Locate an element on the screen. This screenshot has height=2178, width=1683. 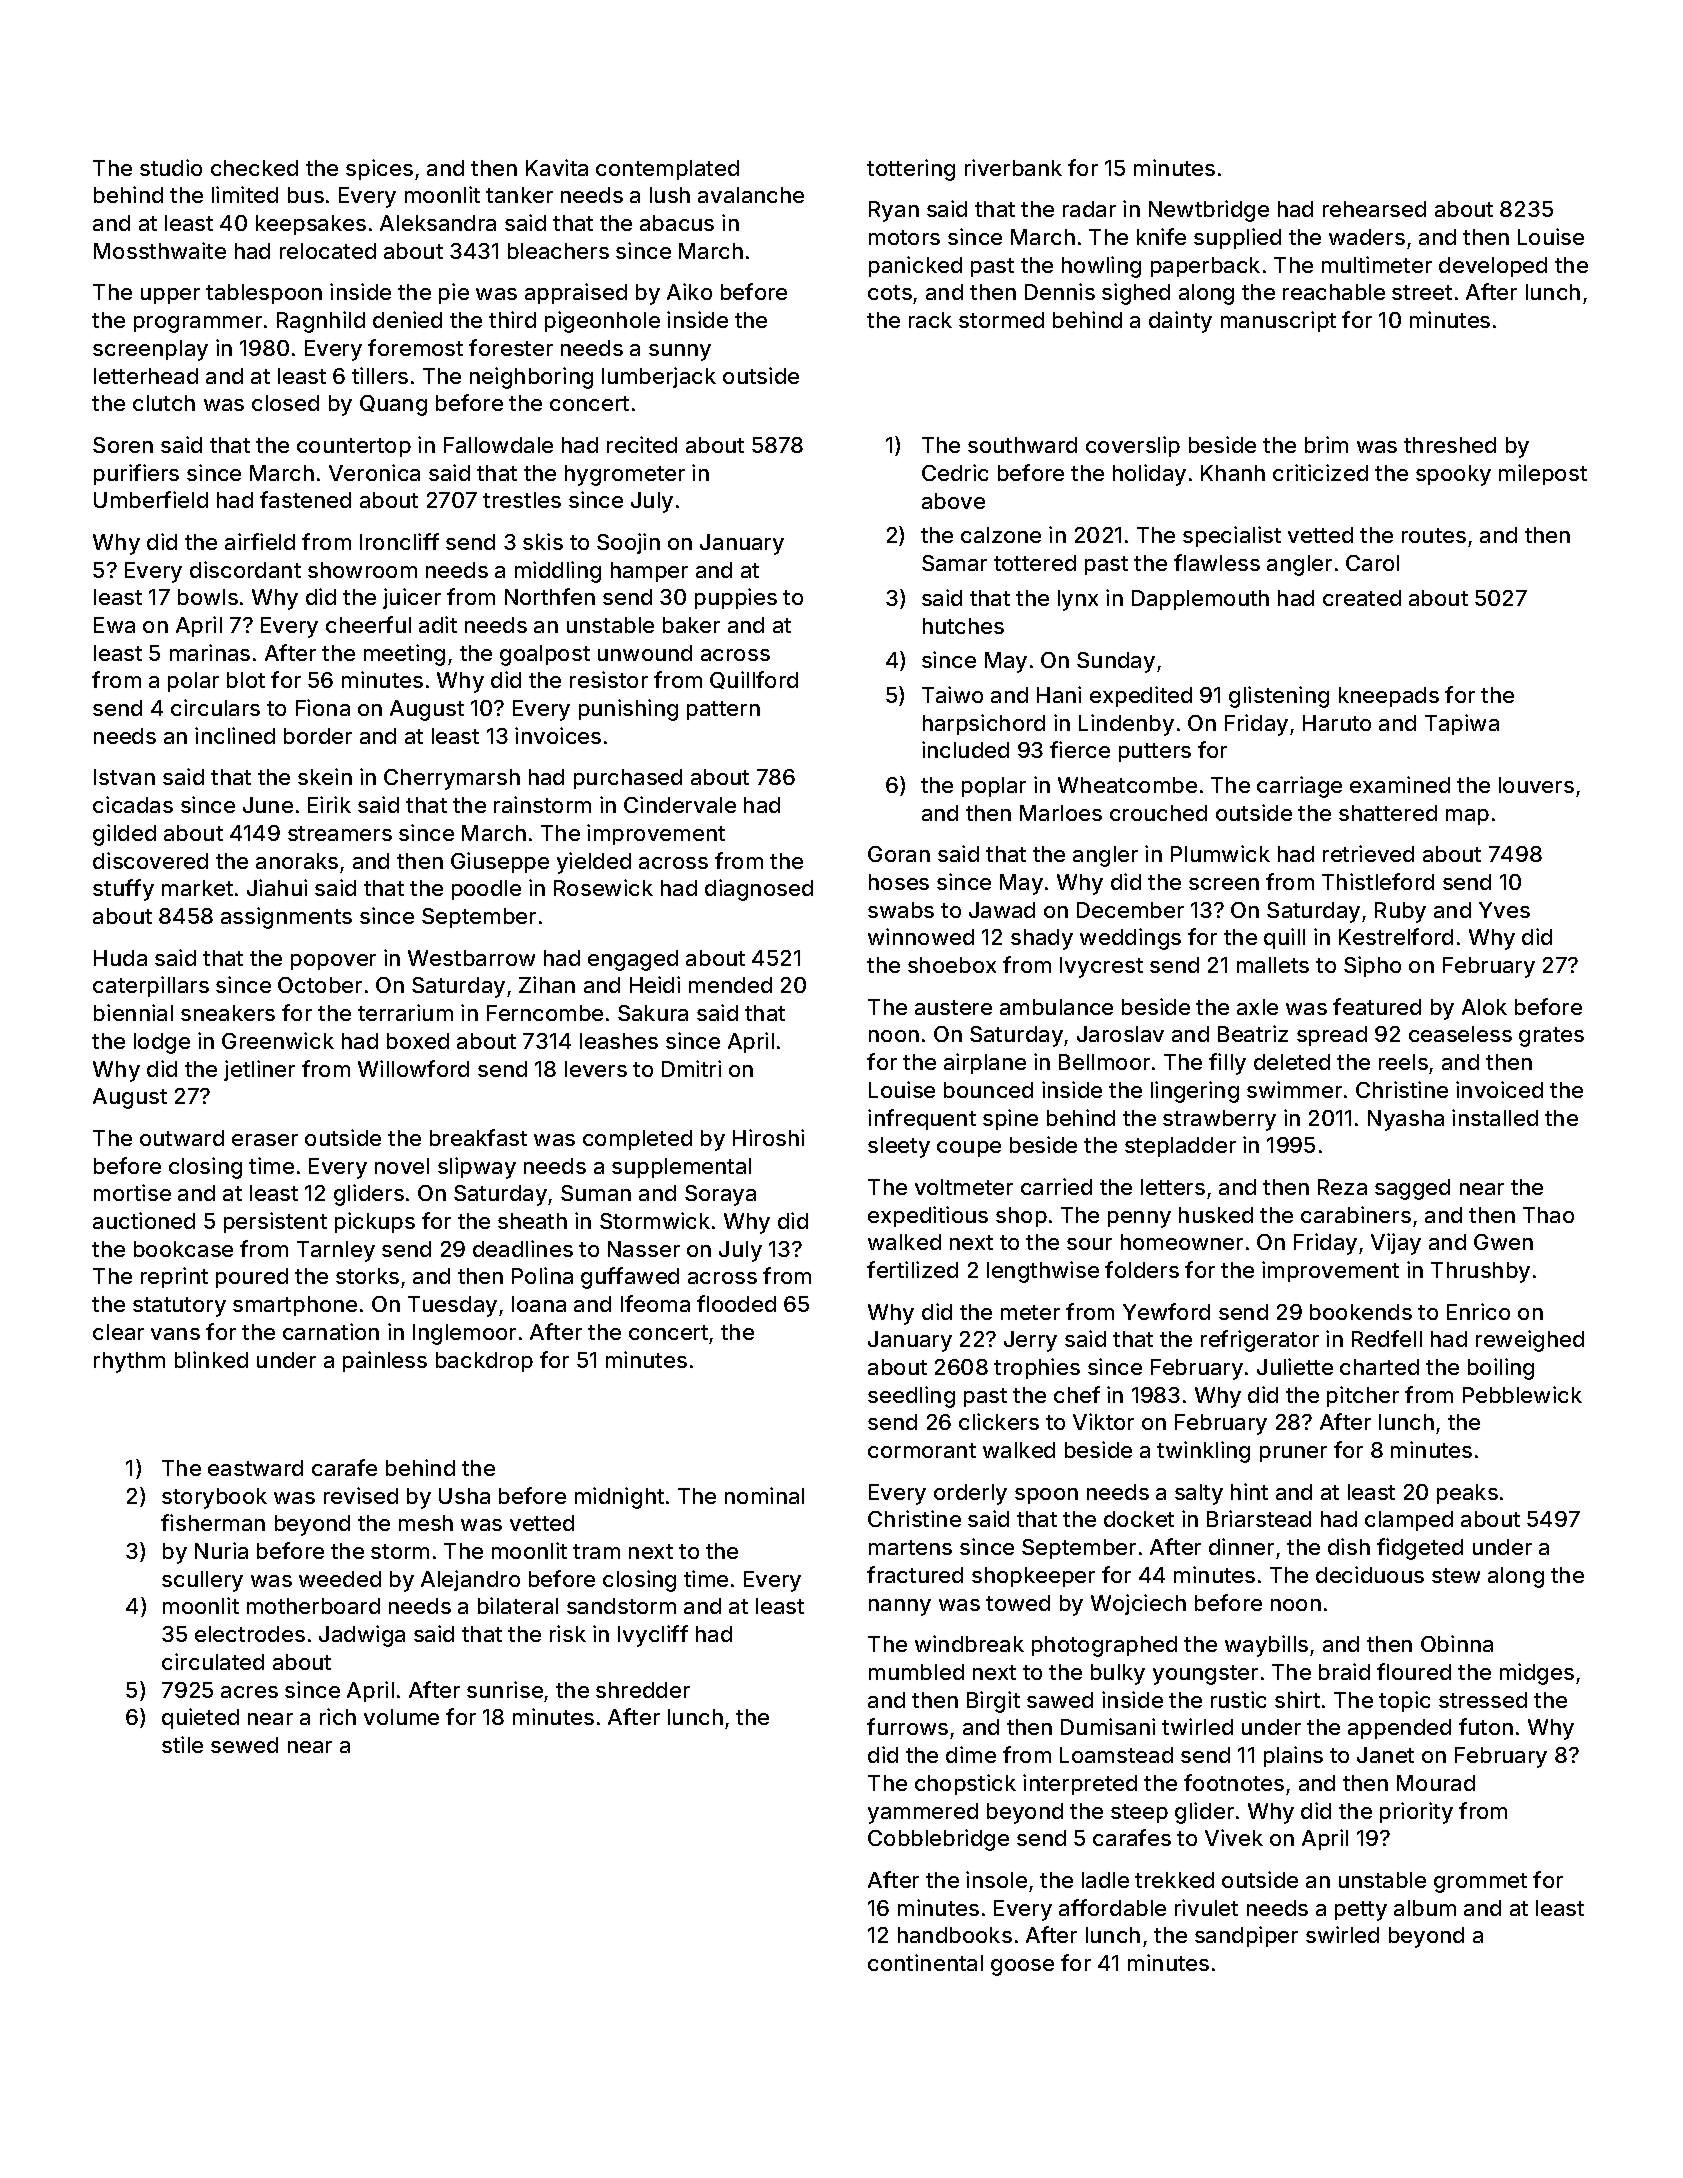
sour is located at coordinates (1089, 1244).
